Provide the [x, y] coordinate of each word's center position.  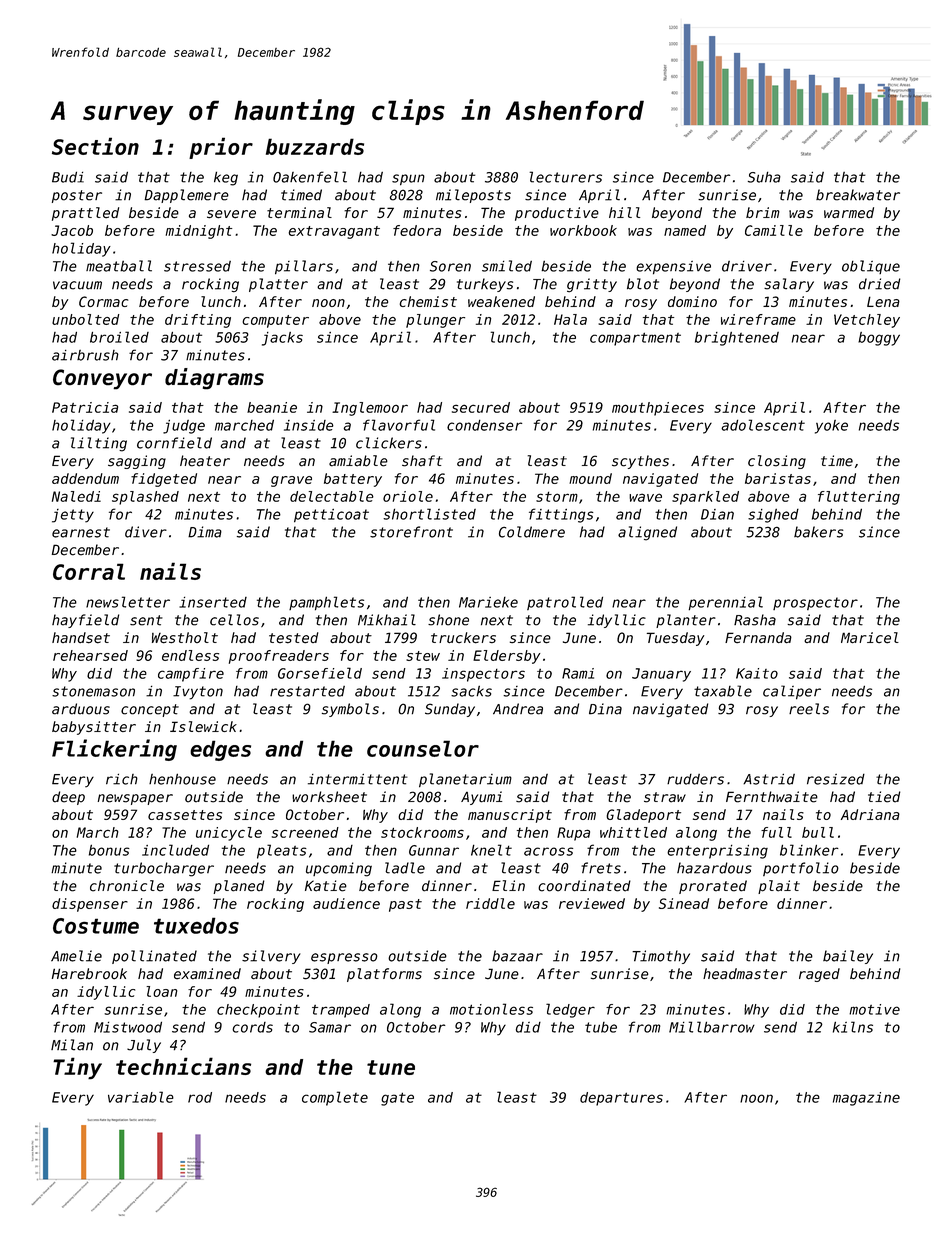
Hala [570, 319]
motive [874, 1009]
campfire [191, 675]
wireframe [758, 319]
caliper [792, 692]
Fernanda [758, 637]
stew [423, 656]
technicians [183, 1066]
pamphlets [326, 603]
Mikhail [387, 620]
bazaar [517, 956]
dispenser [90, 905]
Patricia [85, 407]
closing [777, 462]
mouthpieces [658, 409]
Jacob [72, 230]
